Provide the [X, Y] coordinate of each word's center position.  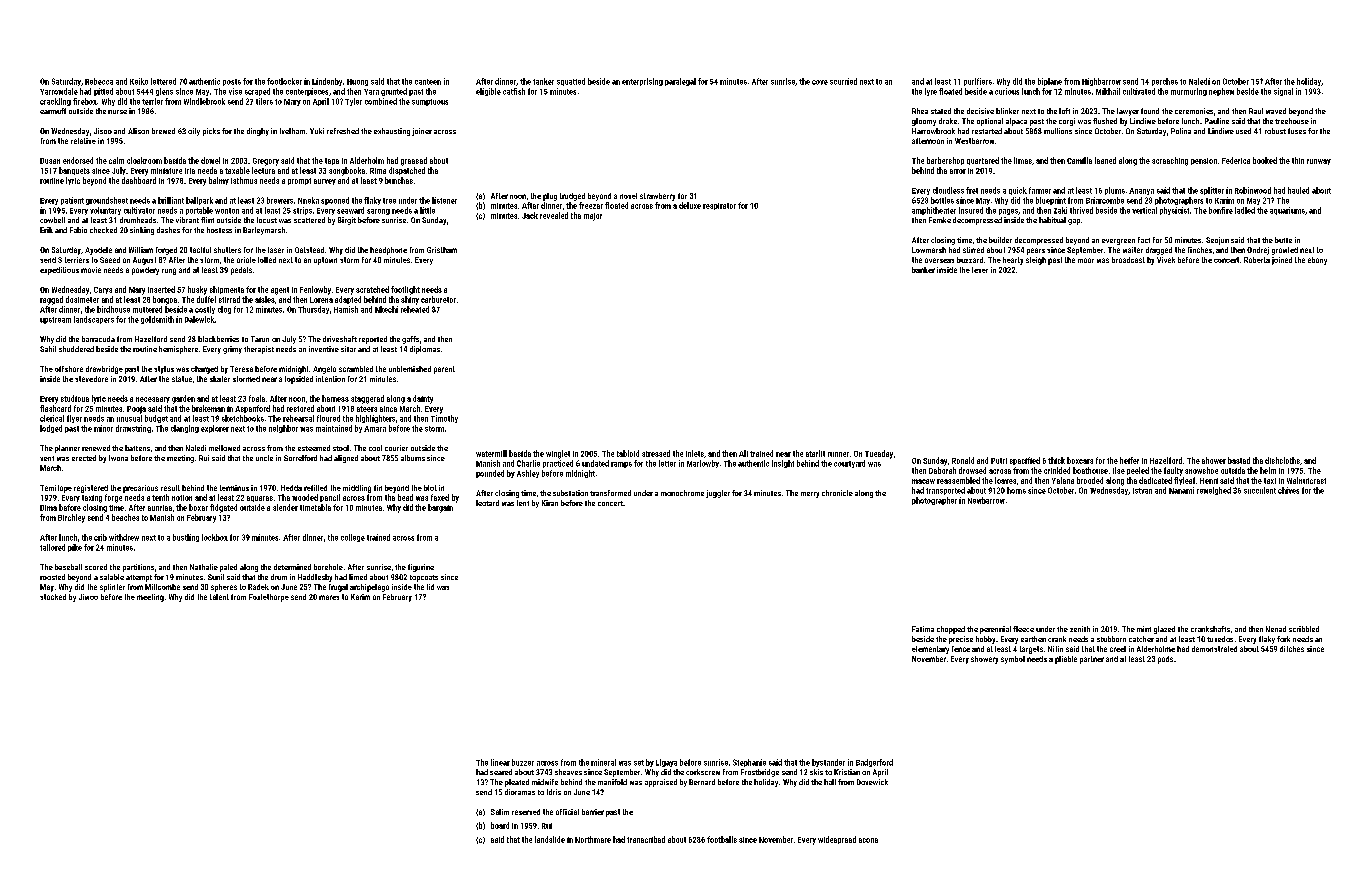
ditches [1292, 649]
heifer [1129, 460]
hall [830, 782]
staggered [367, 399]
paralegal [680, 82]
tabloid [628, 453]
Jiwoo [88, 597]
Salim [500, 812]
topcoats [424, 578]
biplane [1050, 82]
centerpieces [307, 92]
